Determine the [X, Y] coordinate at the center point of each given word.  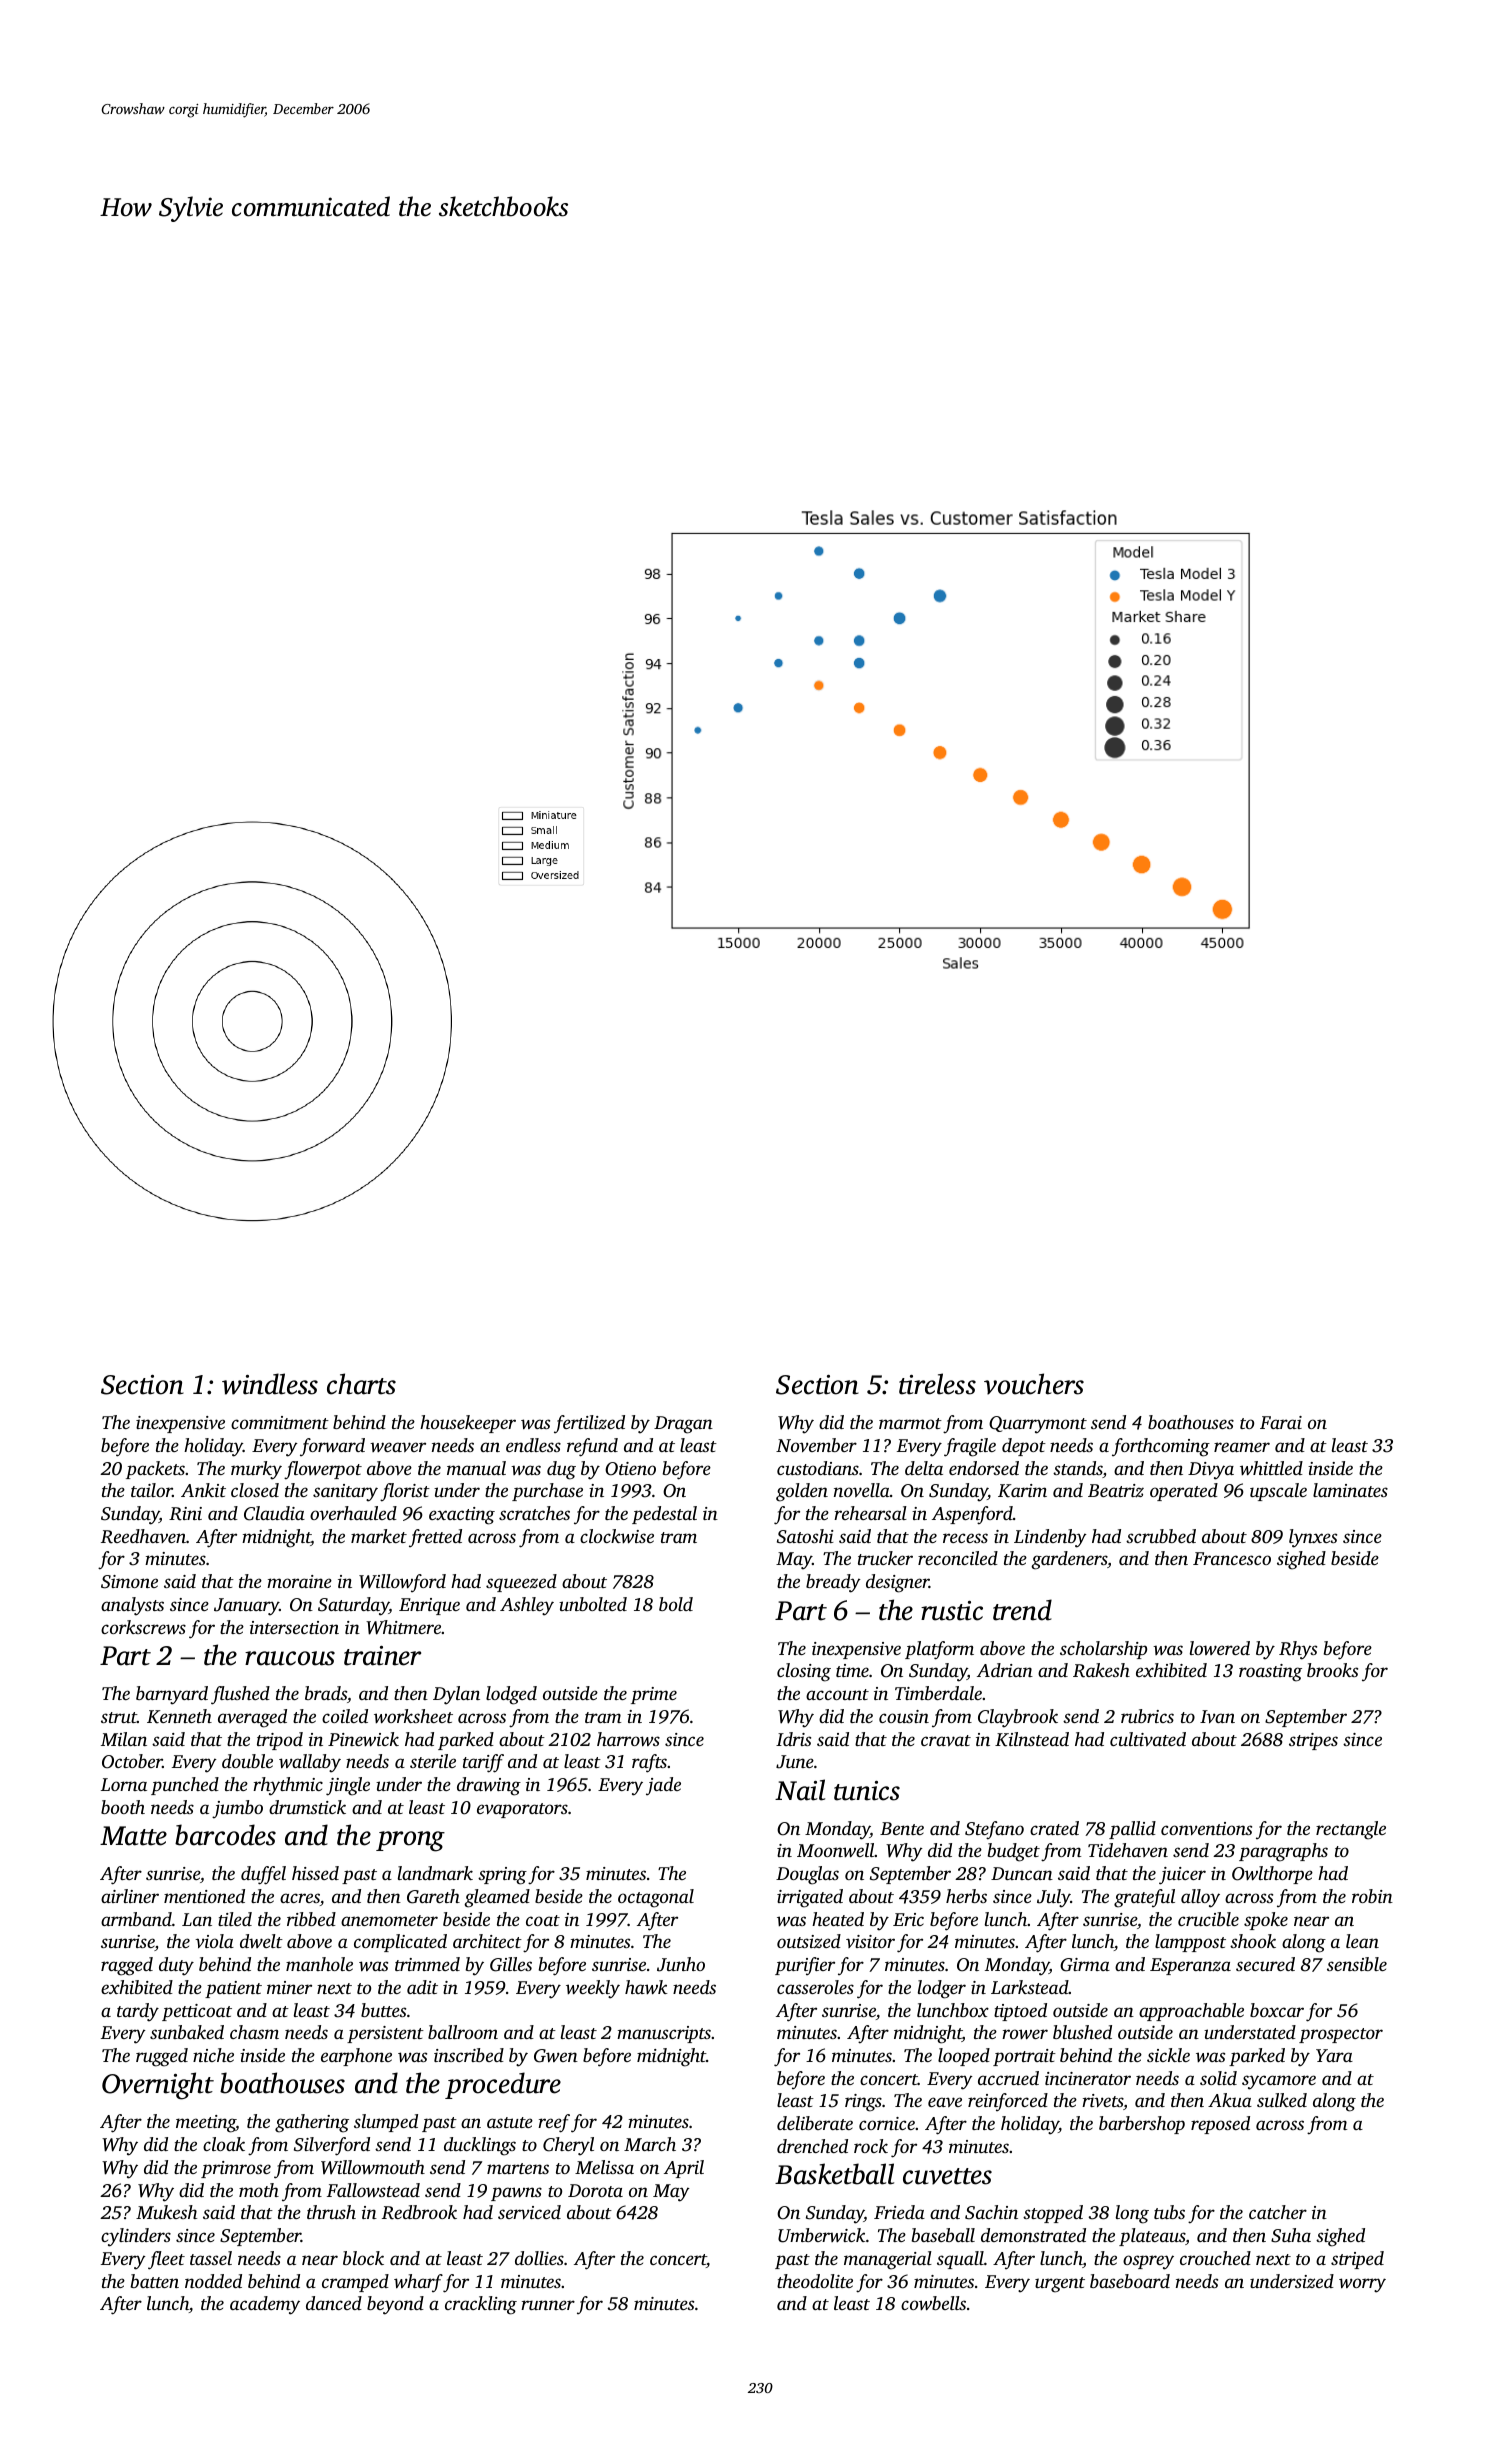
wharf [418, 2283]
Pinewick [363, 1739]
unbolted [593, 1604]
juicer [1182, 1876]
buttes [383, 2010]
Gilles [511, 1964]
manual [476, 1468]
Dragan [683, 1425]
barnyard [172, 1695]
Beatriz [1116, 1490]
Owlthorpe [1272, 1875]
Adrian [1005, 1670]
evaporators [522, 1810]
